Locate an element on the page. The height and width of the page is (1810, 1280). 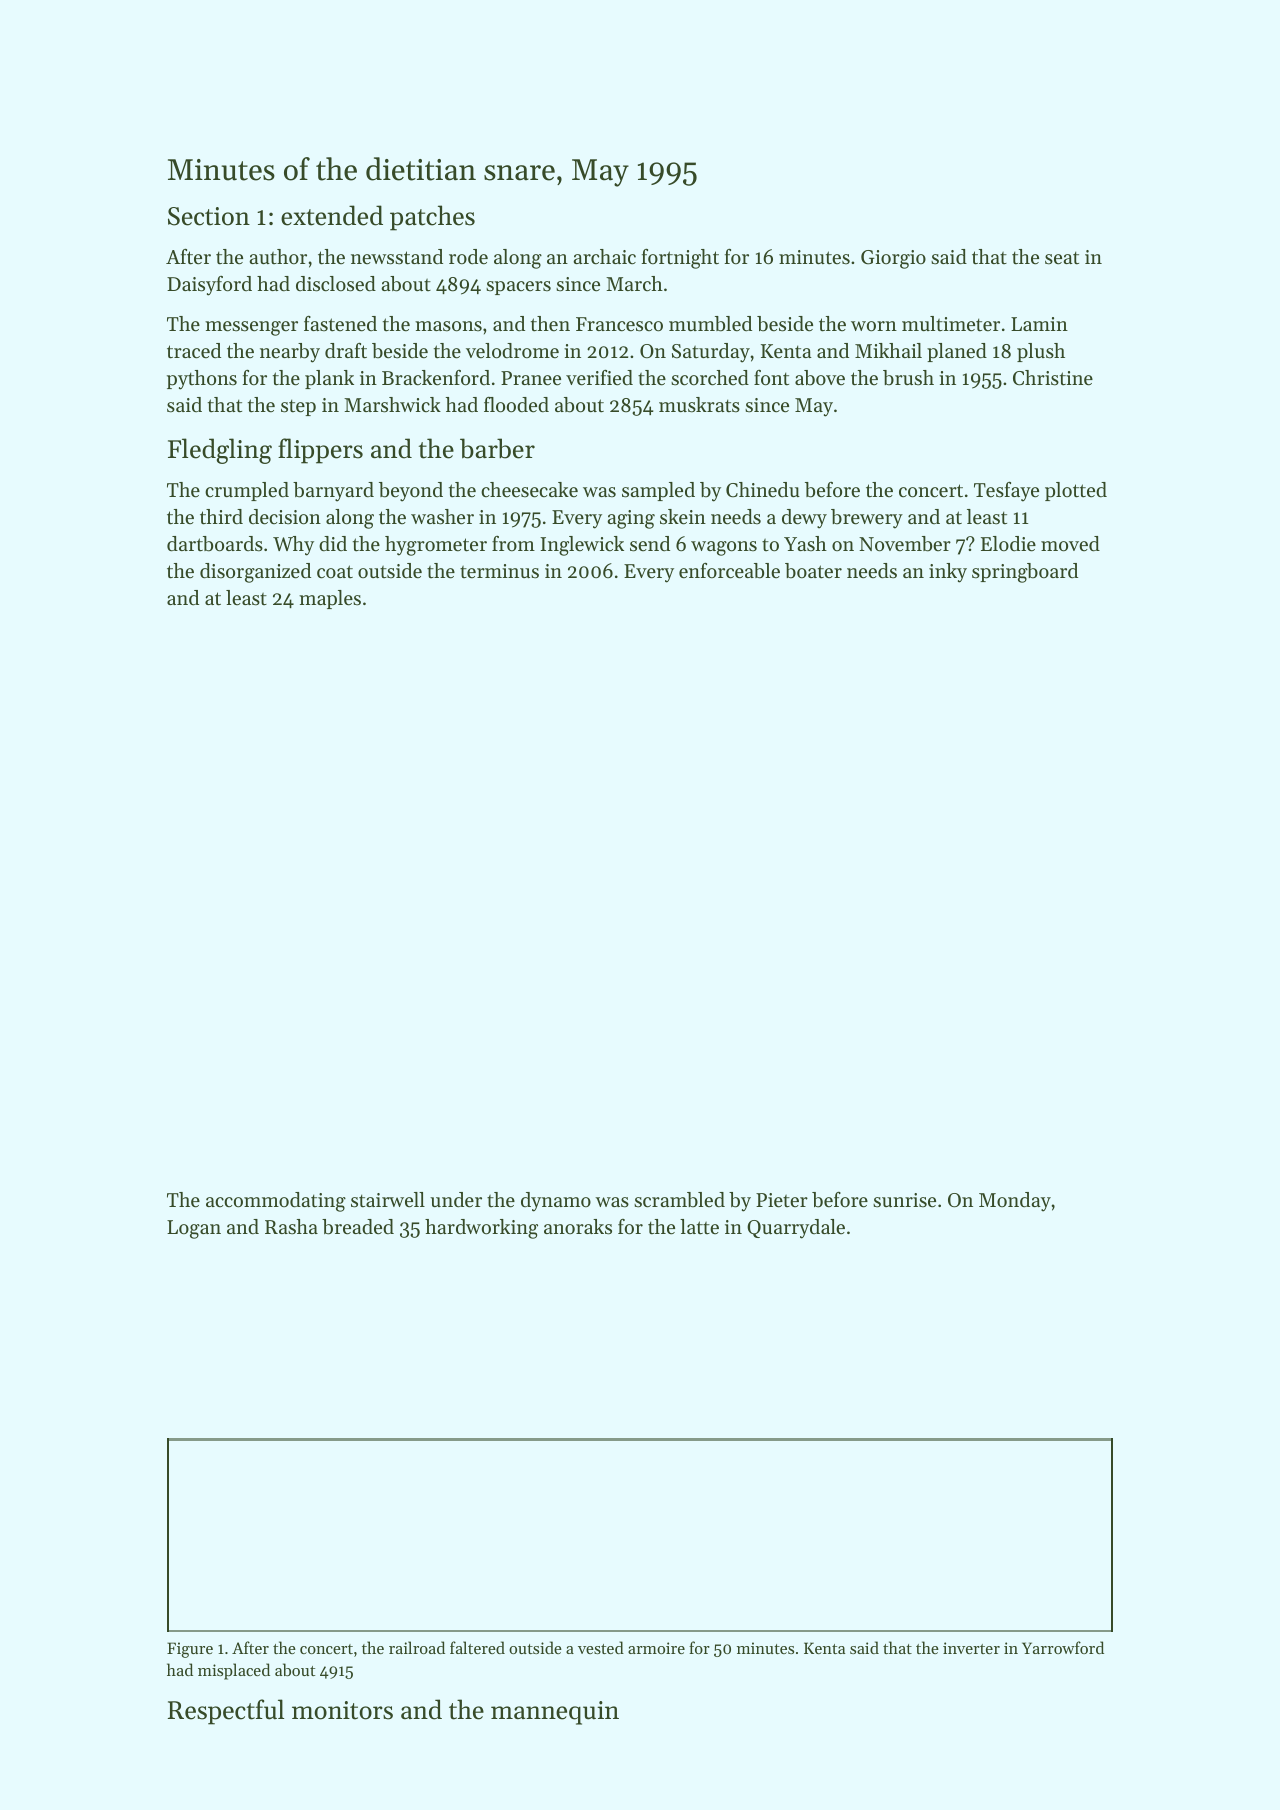
dynamo is located at coordinates (556, 1202).
